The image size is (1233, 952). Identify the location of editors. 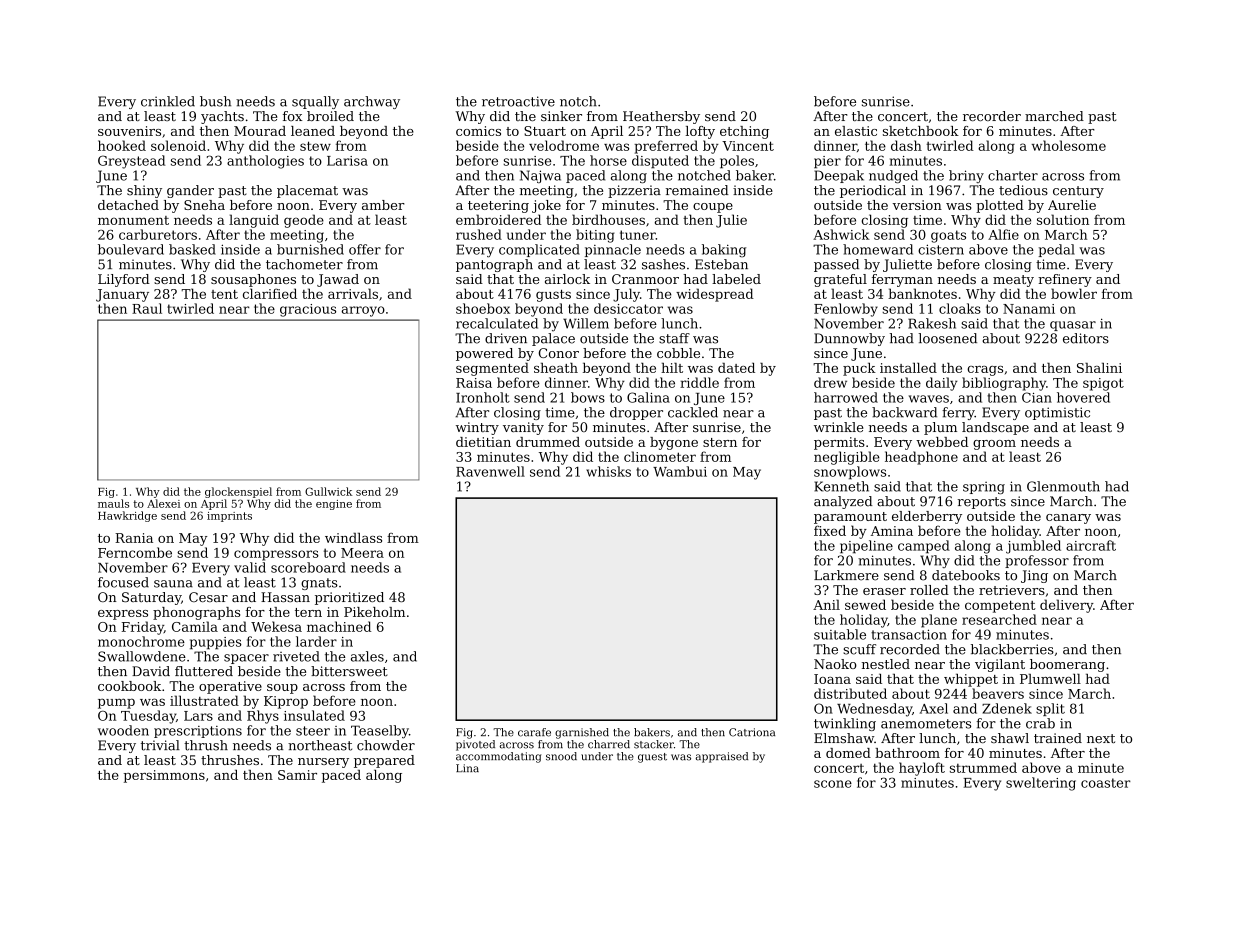
(1086, 338).
